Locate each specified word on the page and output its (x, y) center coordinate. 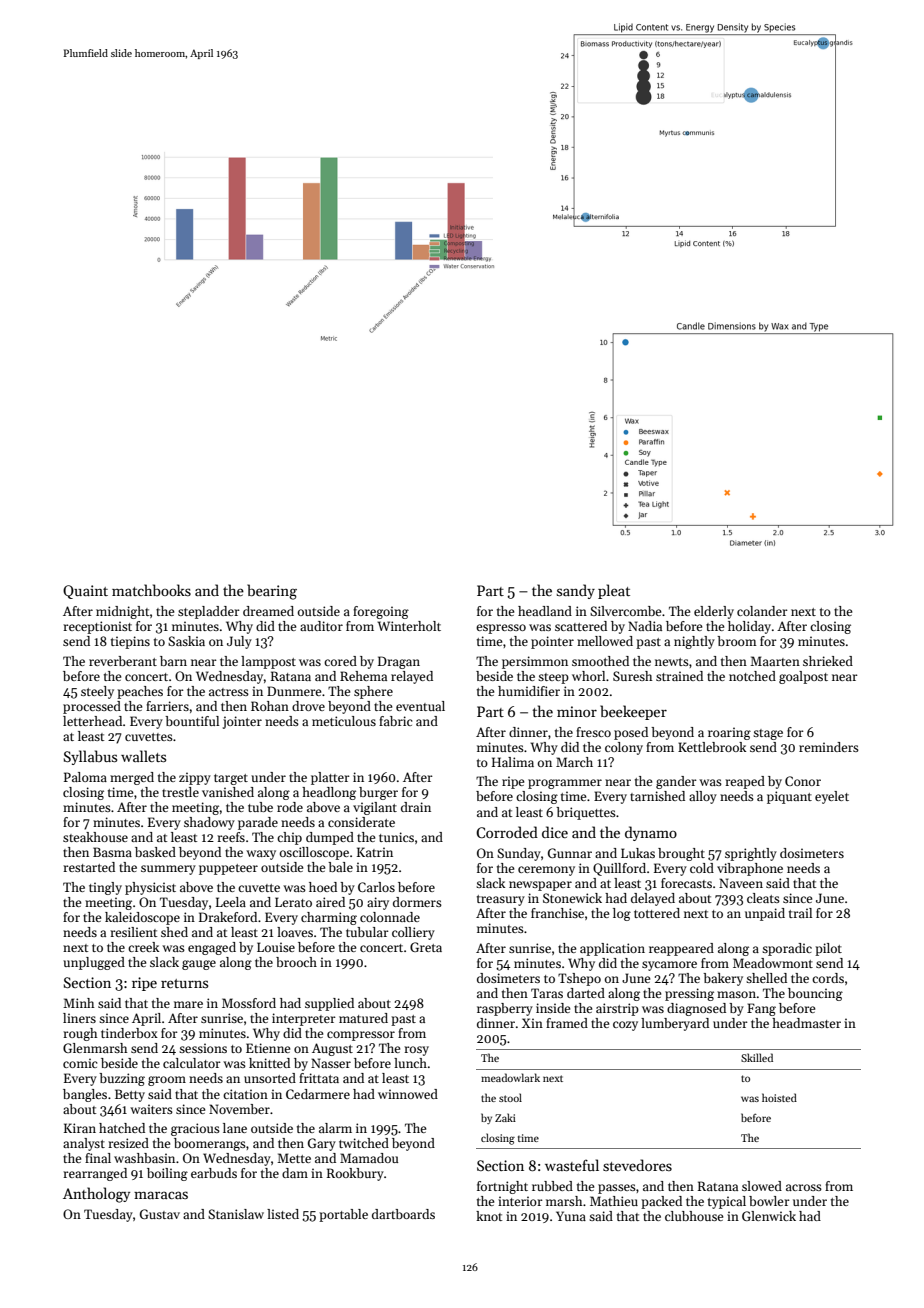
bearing (272, 592)
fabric (395, 721)
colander (762, 611)
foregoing (381, 612)
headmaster (806, 1023)
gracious (195, 1129)
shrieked (828, 661)
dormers (417, 902)
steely (97, 692)
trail (800, 913)
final (98, 1158)
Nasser (331, 1063)
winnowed (408, 1094)
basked (155, 852)
